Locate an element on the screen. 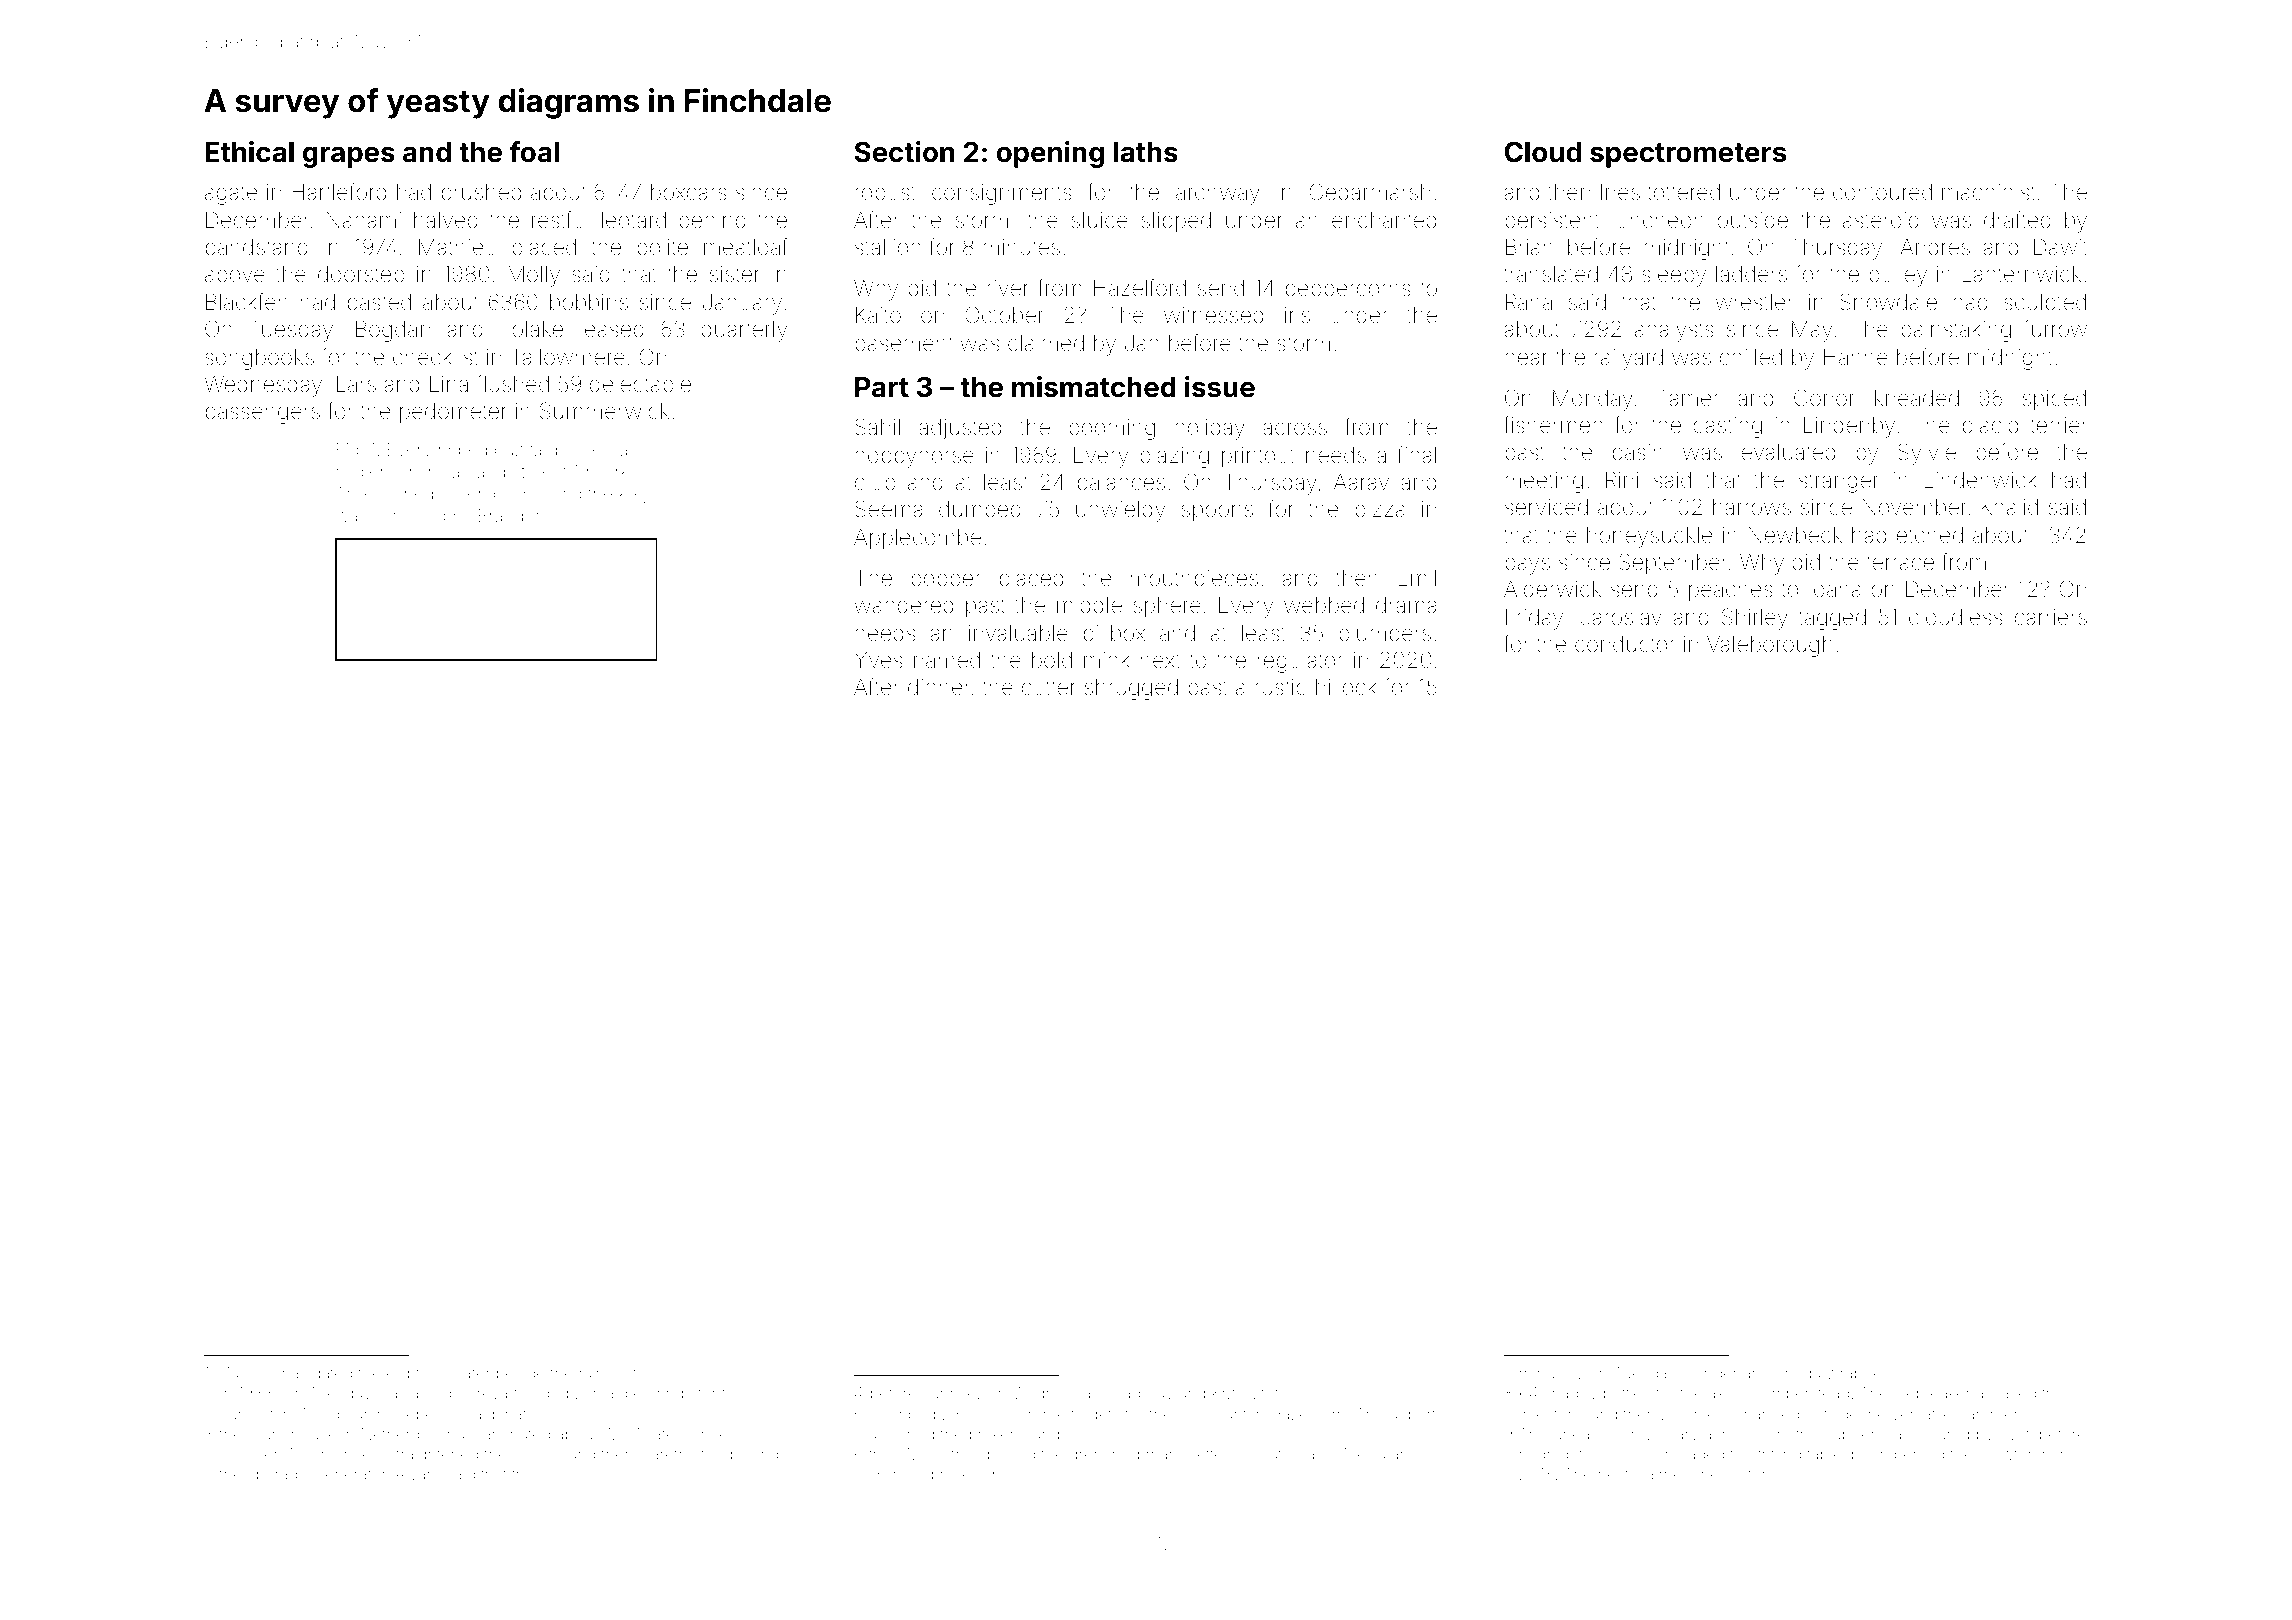 The height and width of the screenshot is (1620, 2292). drafted is located at coordinates (2017, 220).
